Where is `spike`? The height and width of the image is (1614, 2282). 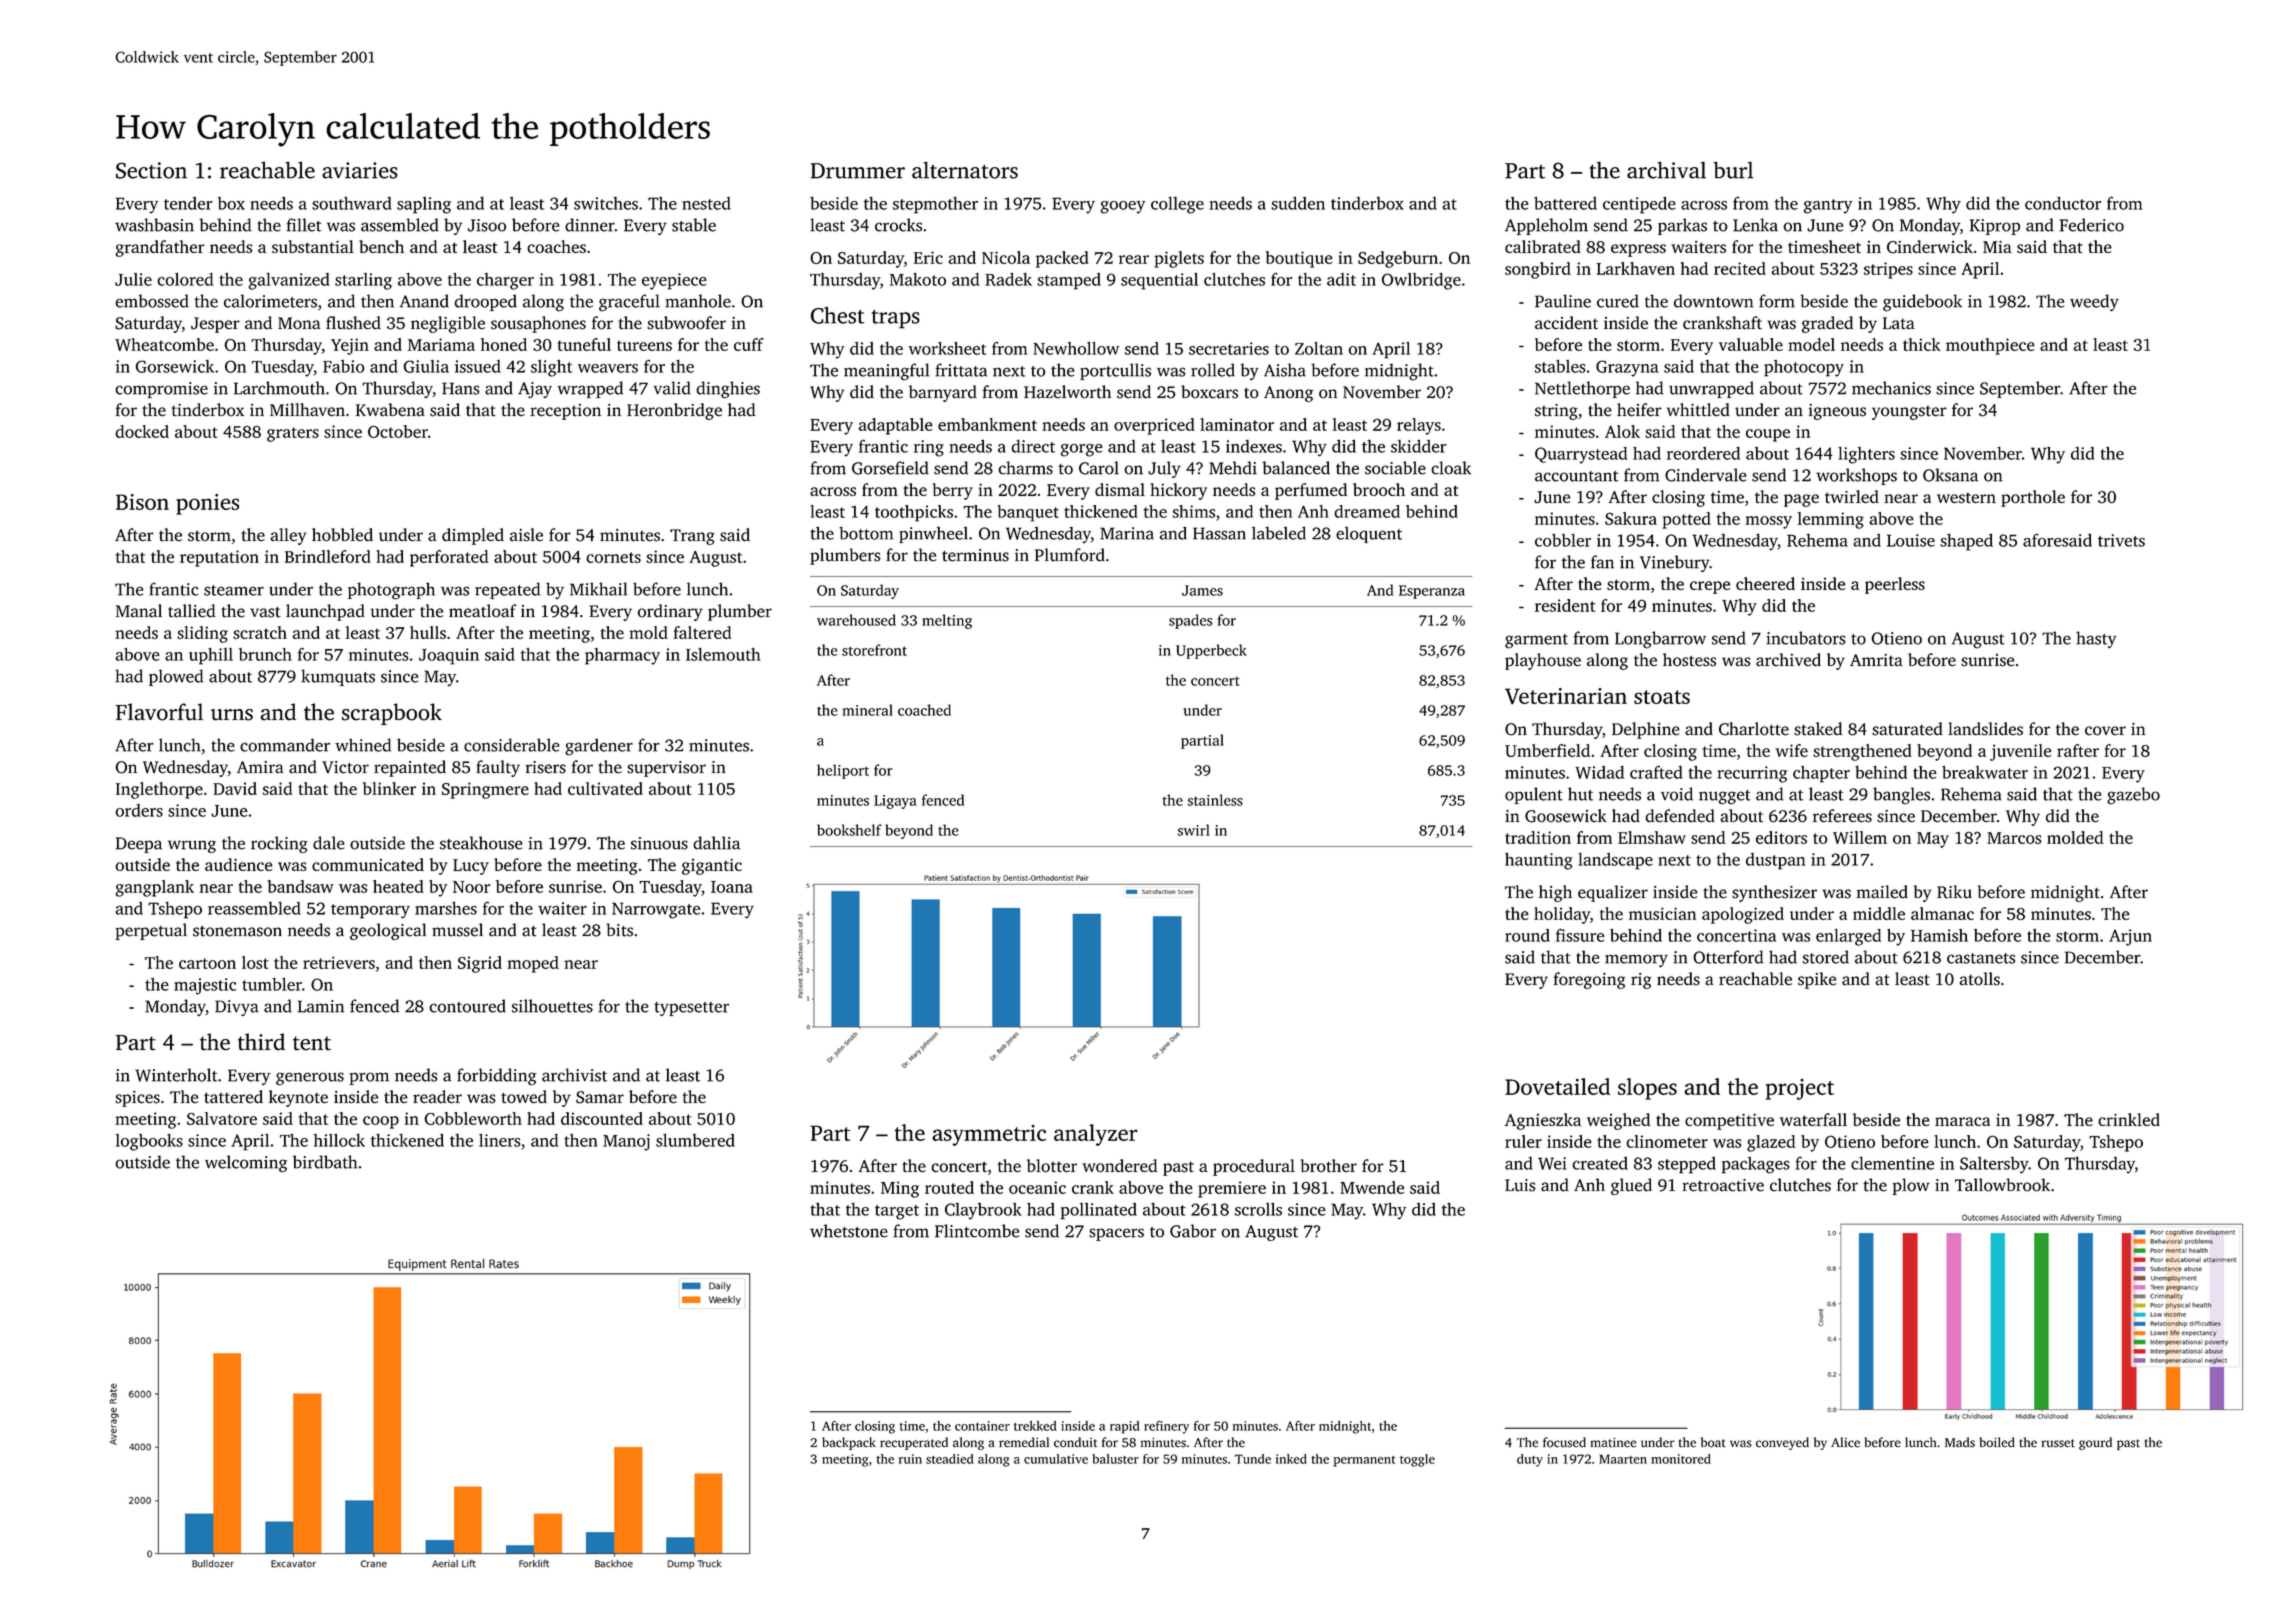
spike is located at coordinates (1817, 980).
